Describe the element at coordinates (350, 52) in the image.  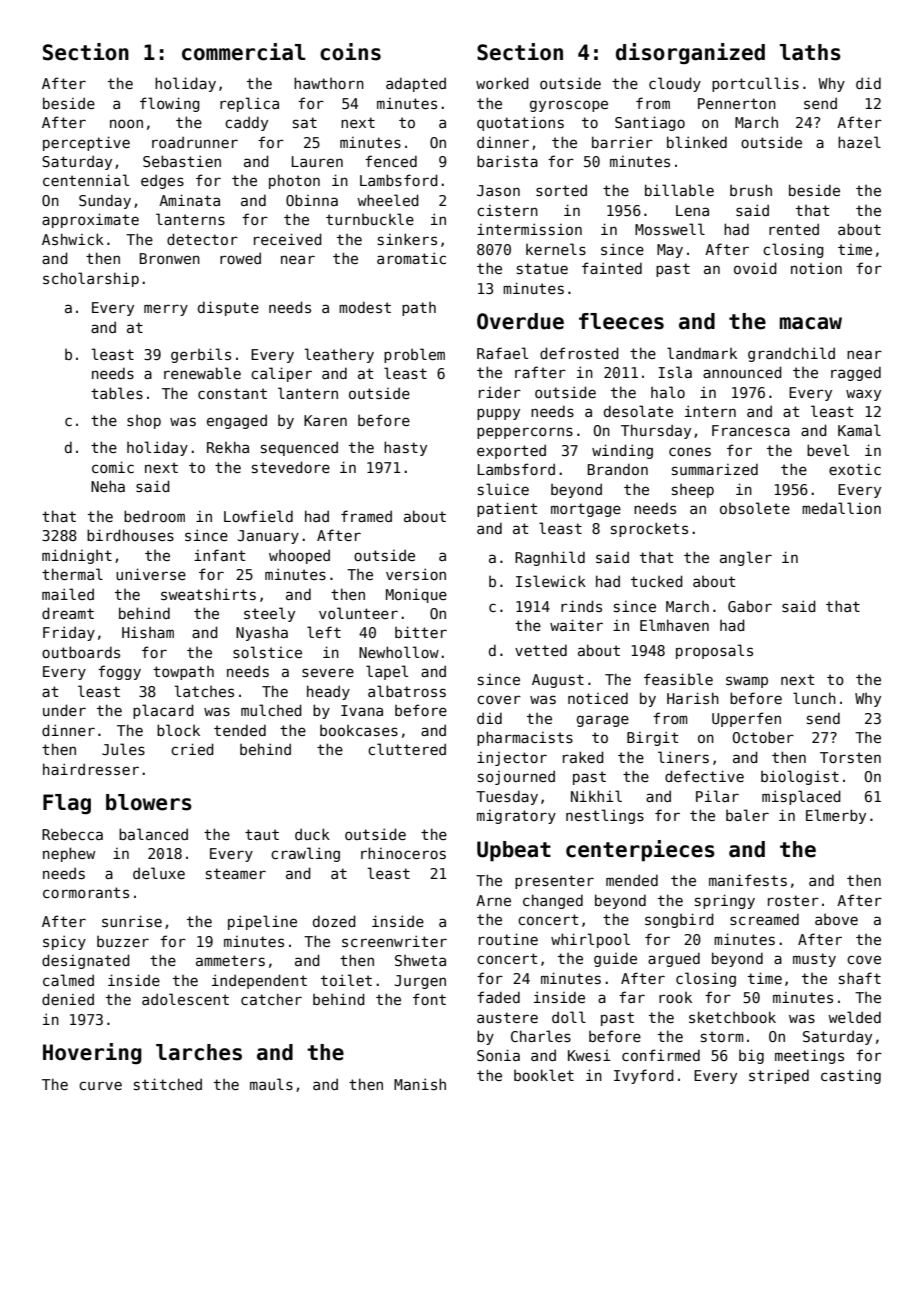
I see `coins` at that location.
